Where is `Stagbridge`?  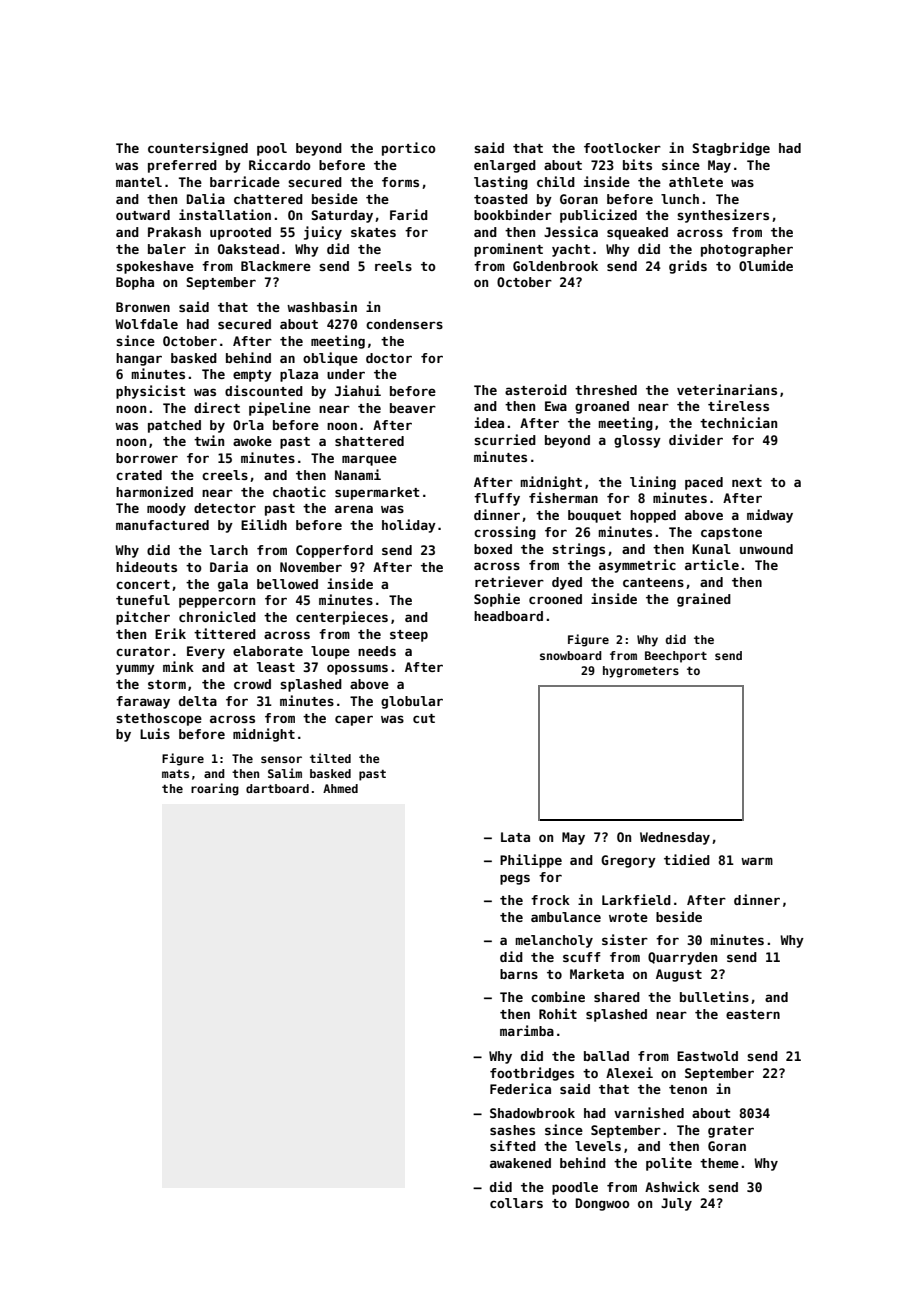 Stagbridge is located at coordinates (731, 149).
